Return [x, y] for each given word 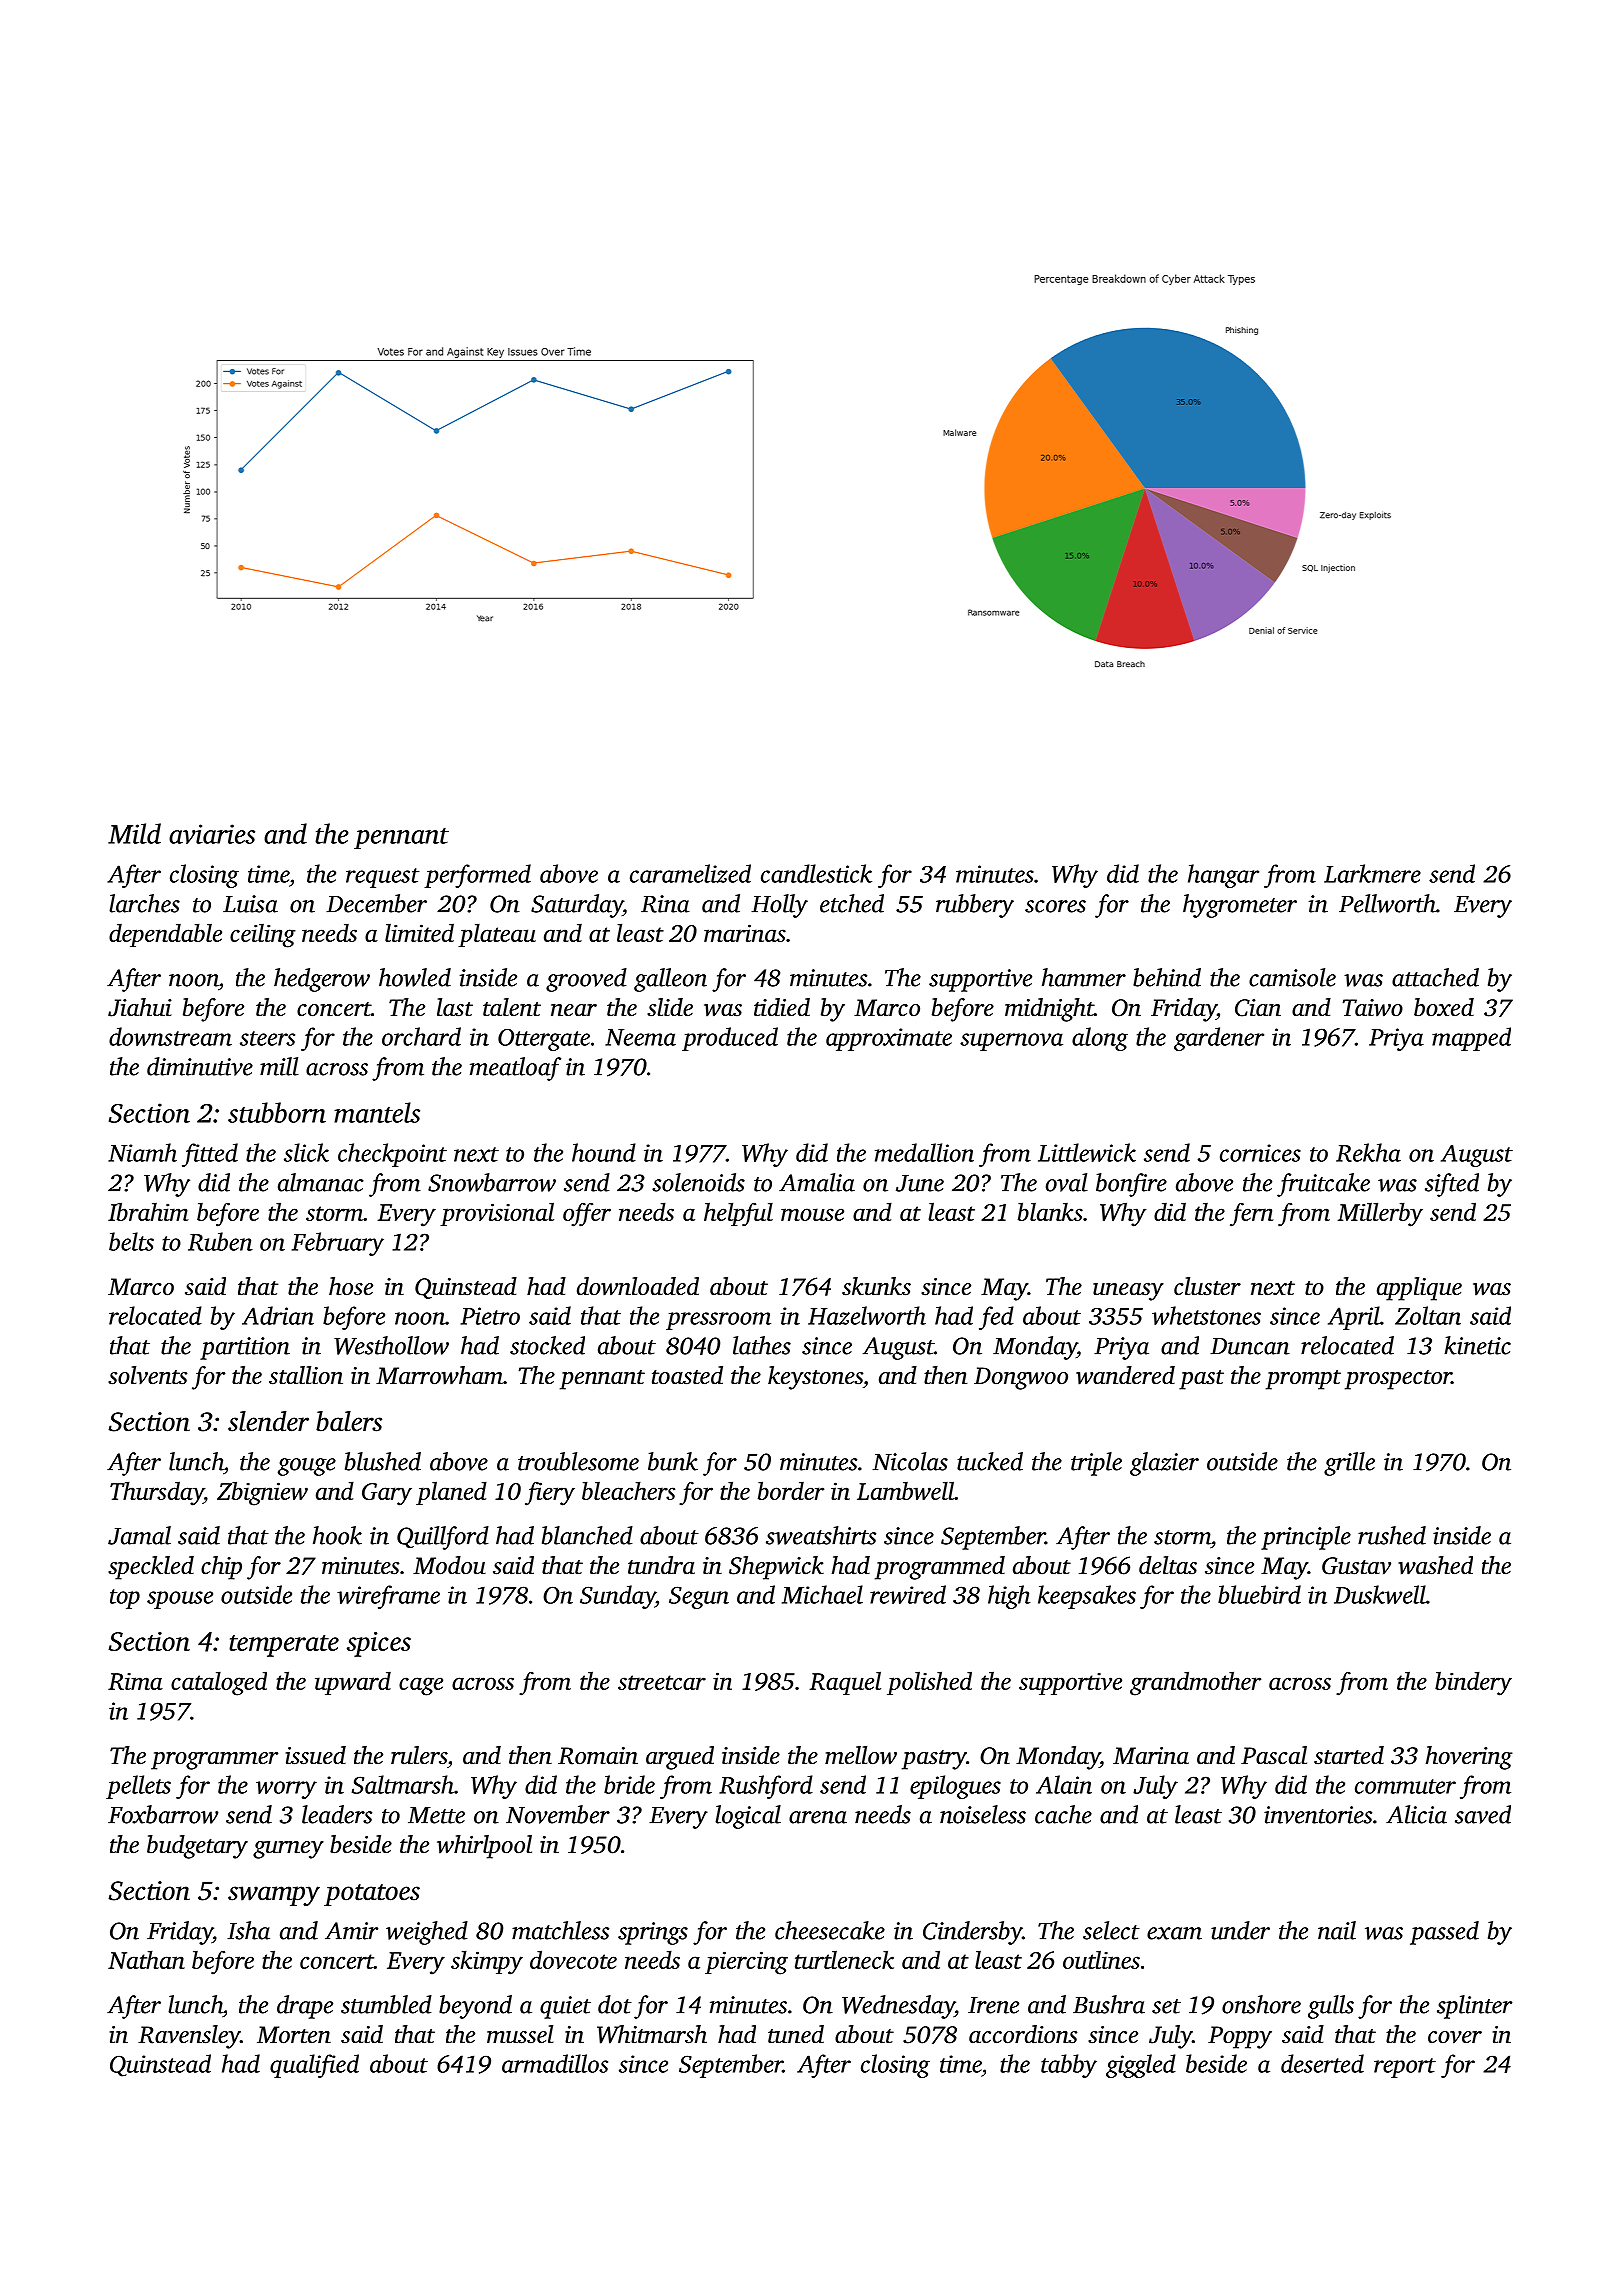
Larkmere [1372, 873]
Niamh [142, 1152]
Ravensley [189, 2037]
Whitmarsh [652, 2034]
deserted [1322, 2063]
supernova [1011, 1042]
